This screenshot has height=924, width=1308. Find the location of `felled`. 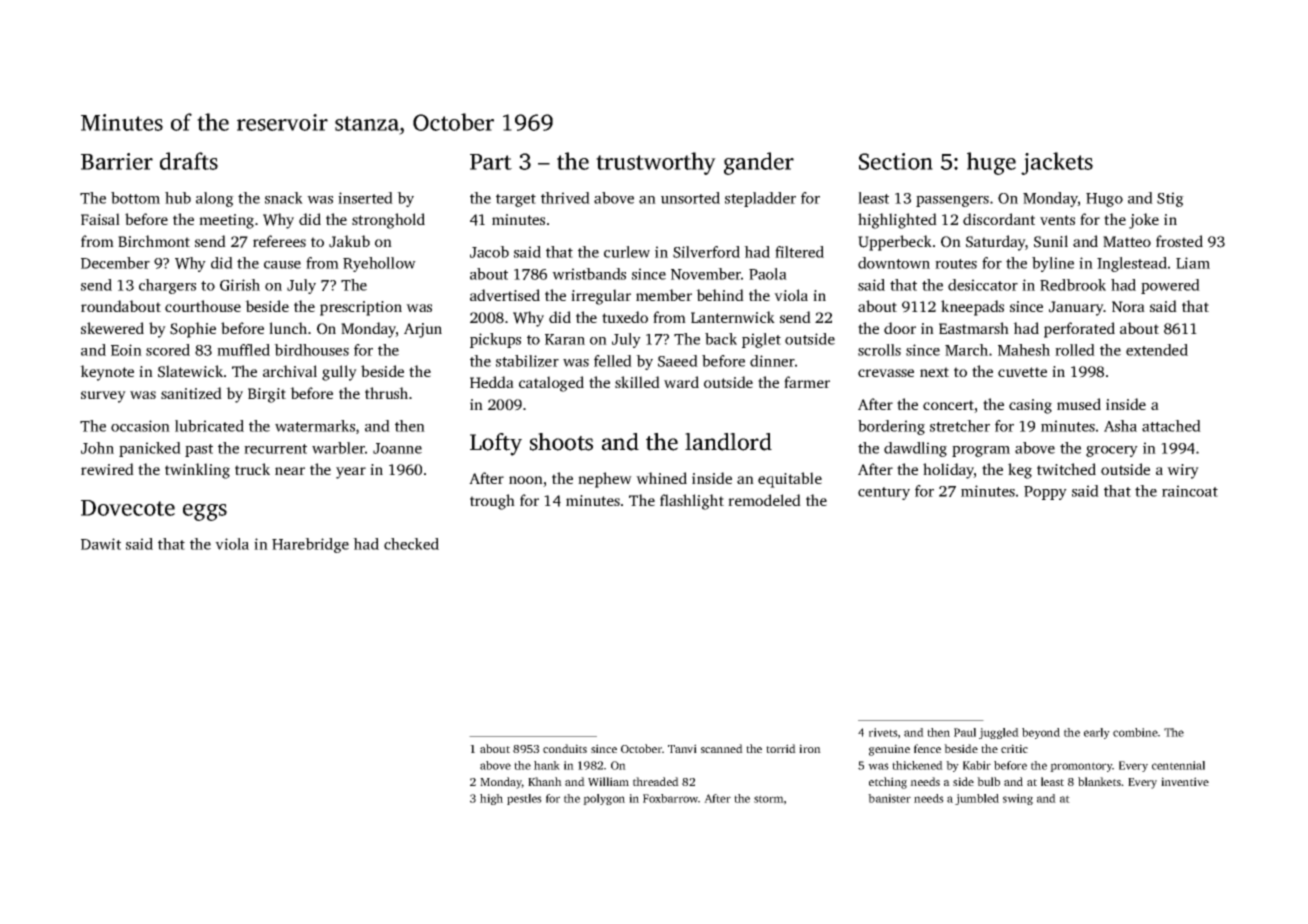

felled is located at coordinates (613, 361).
